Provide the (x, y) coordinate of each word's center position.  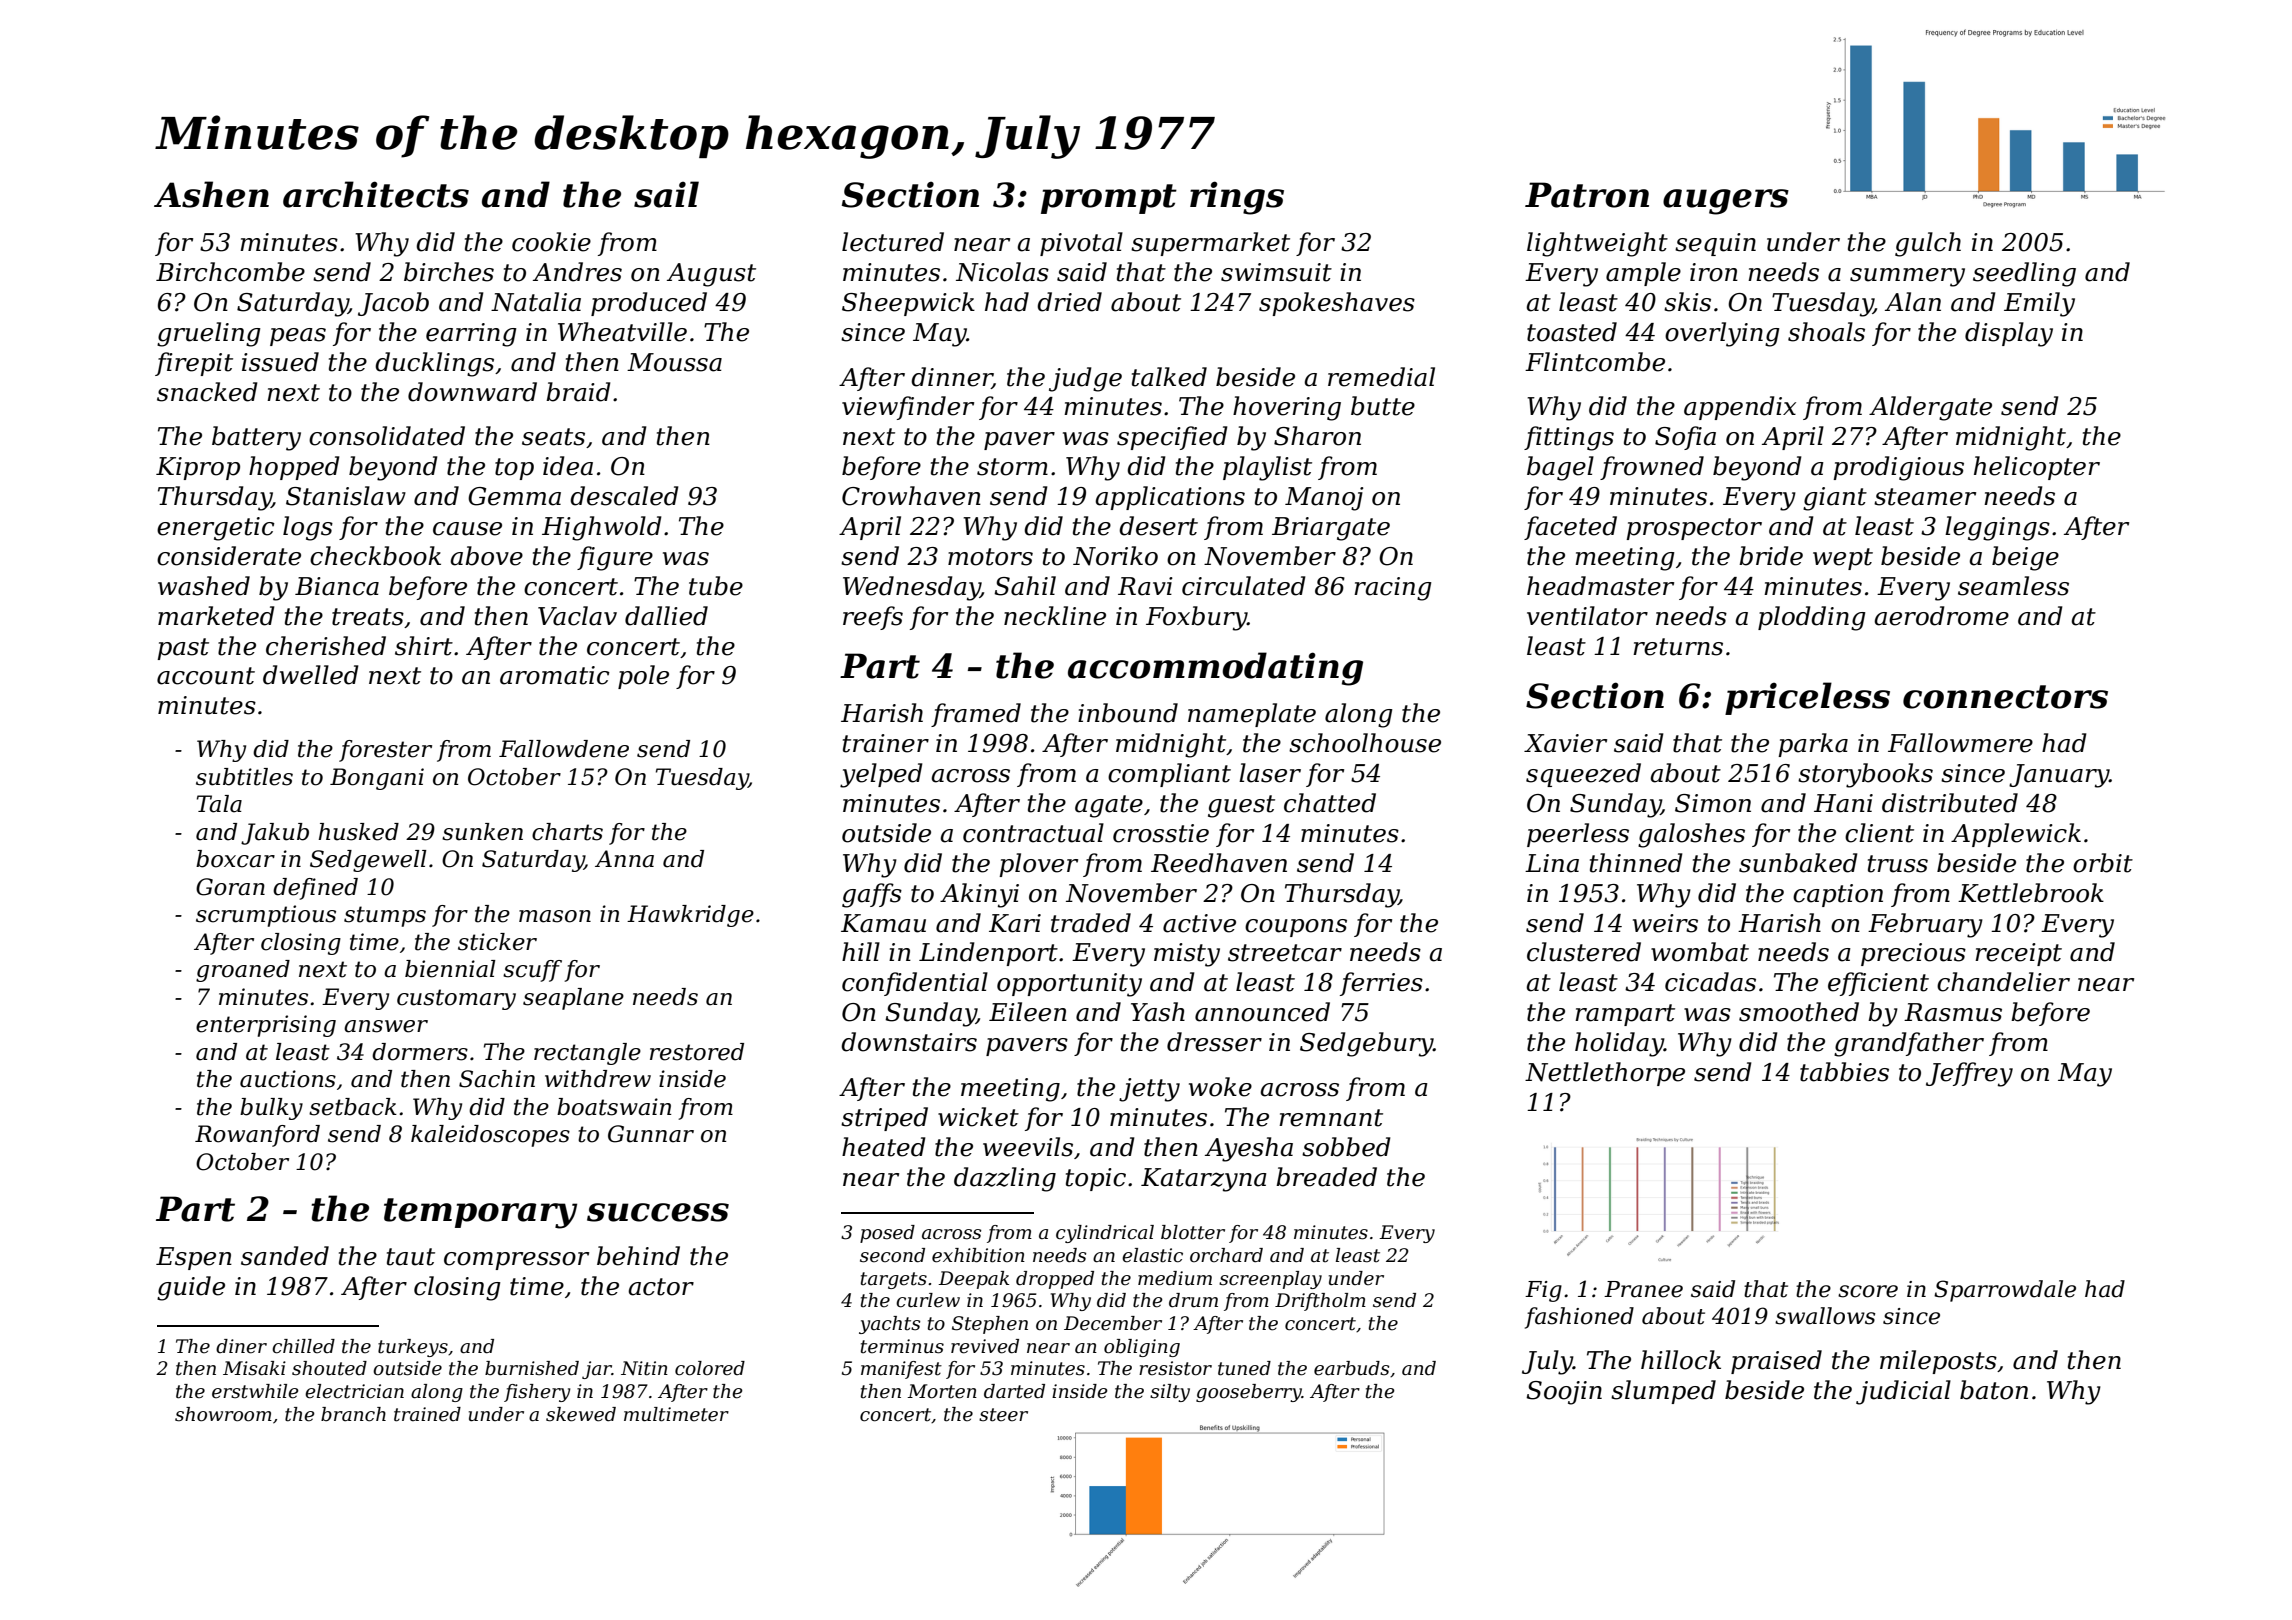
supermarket (1210, 244)
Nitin (644, 1368)
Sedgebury (1366, 1044)
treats (368, 617)
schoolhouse (1365, 743)
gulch (1928, 244)
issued (280, 362)
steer (1003, 1415)
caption (1838, 895)
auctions (288, 1079)
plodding (1812, 618)
